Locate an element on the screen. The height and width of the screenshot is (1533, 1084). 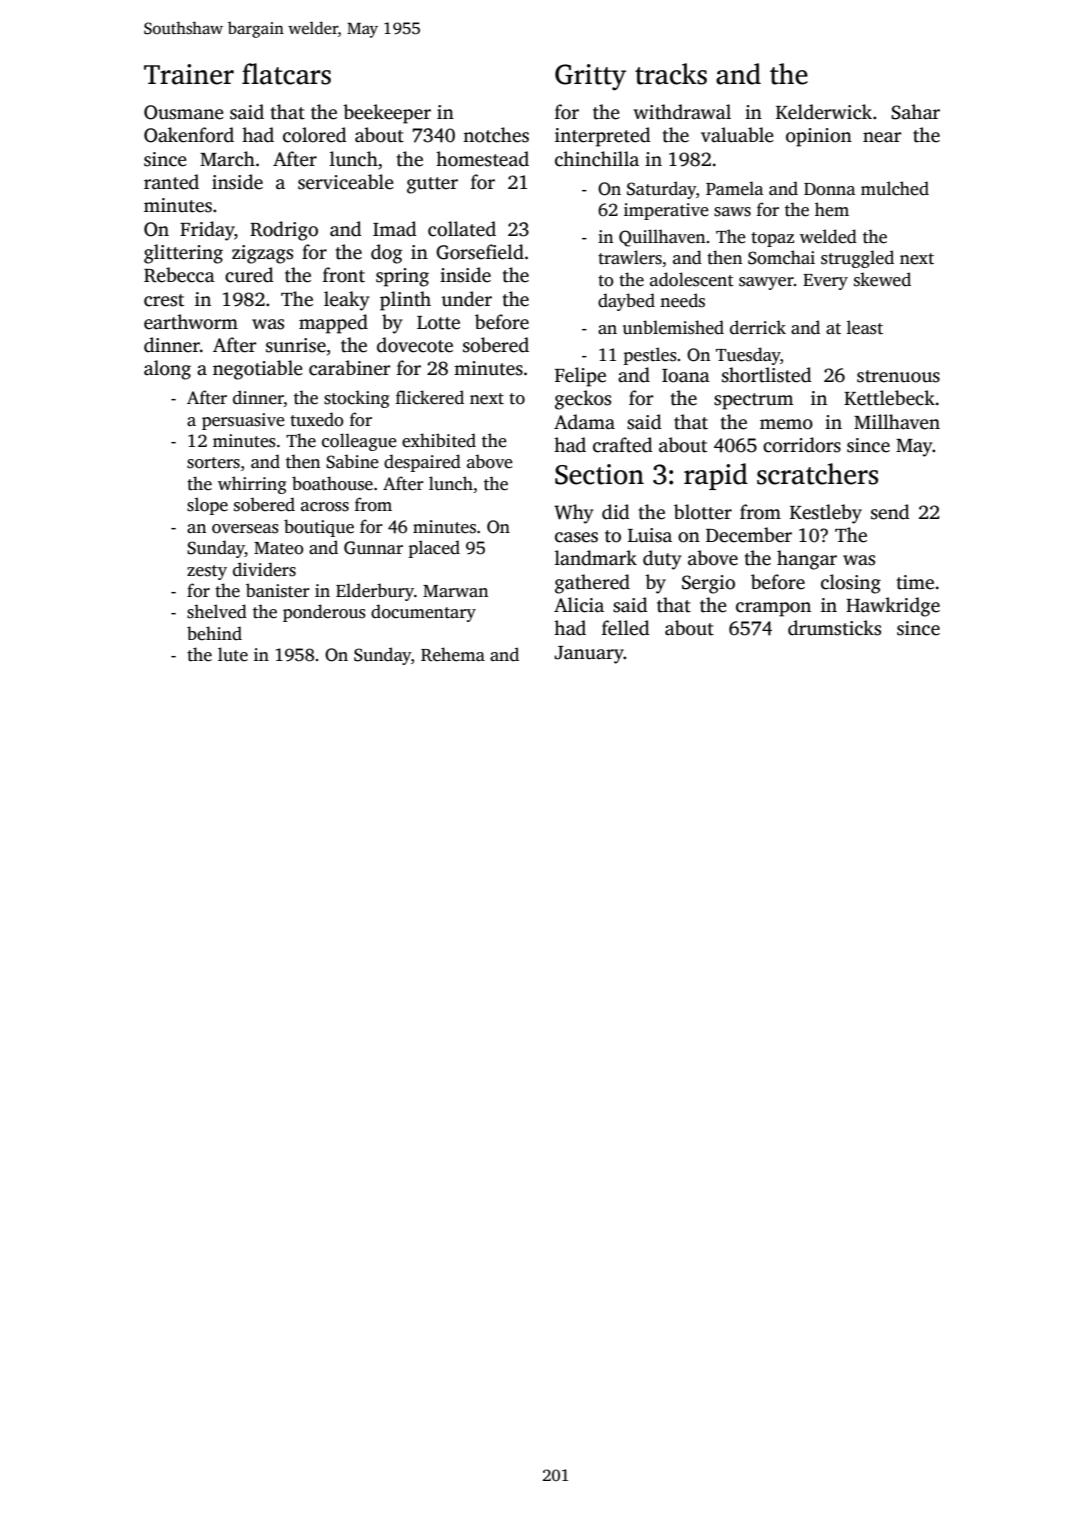
corridors is located at coordinates (802, 445).
